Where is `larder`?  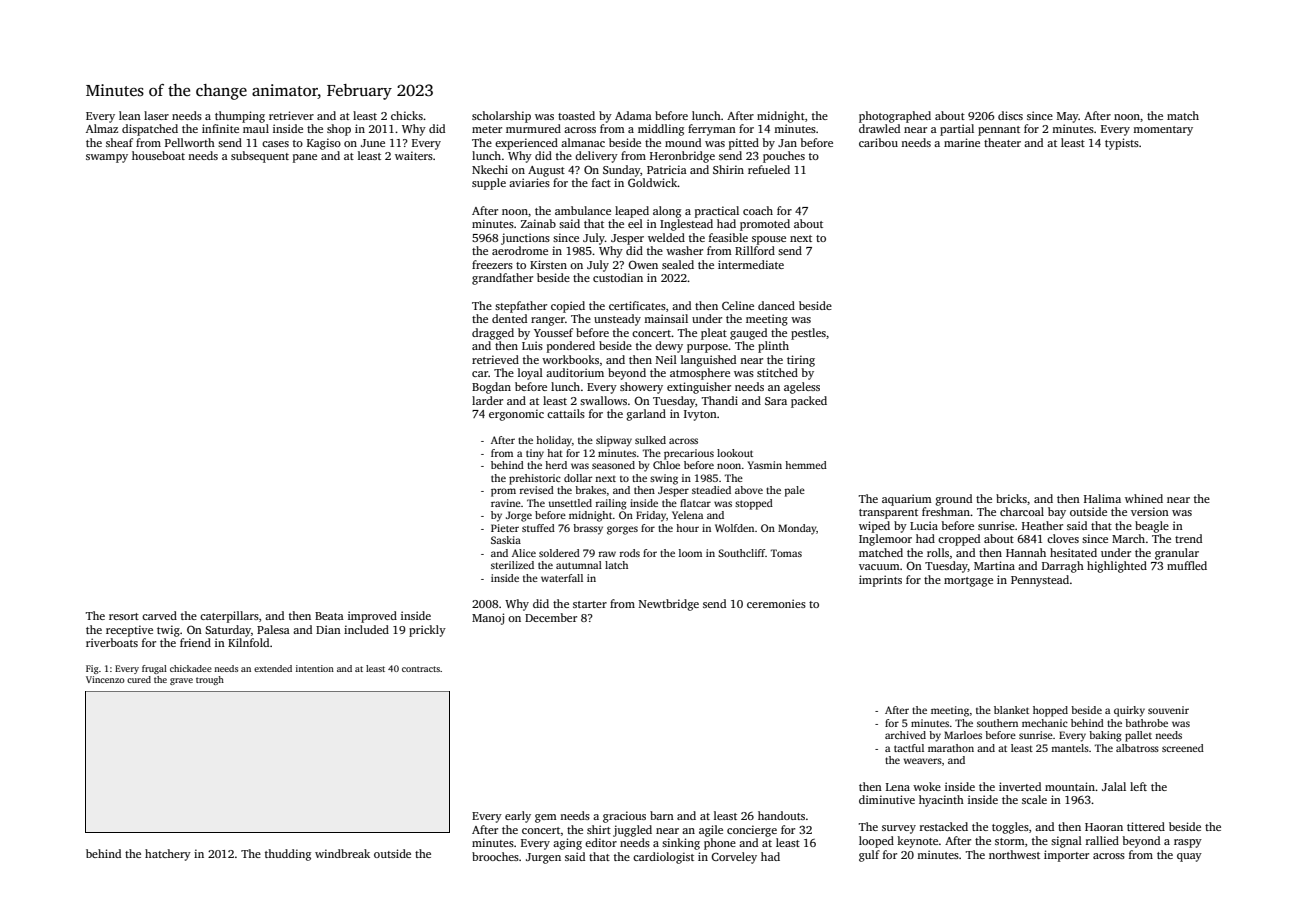
larder is located at coordinates (487, 400).
